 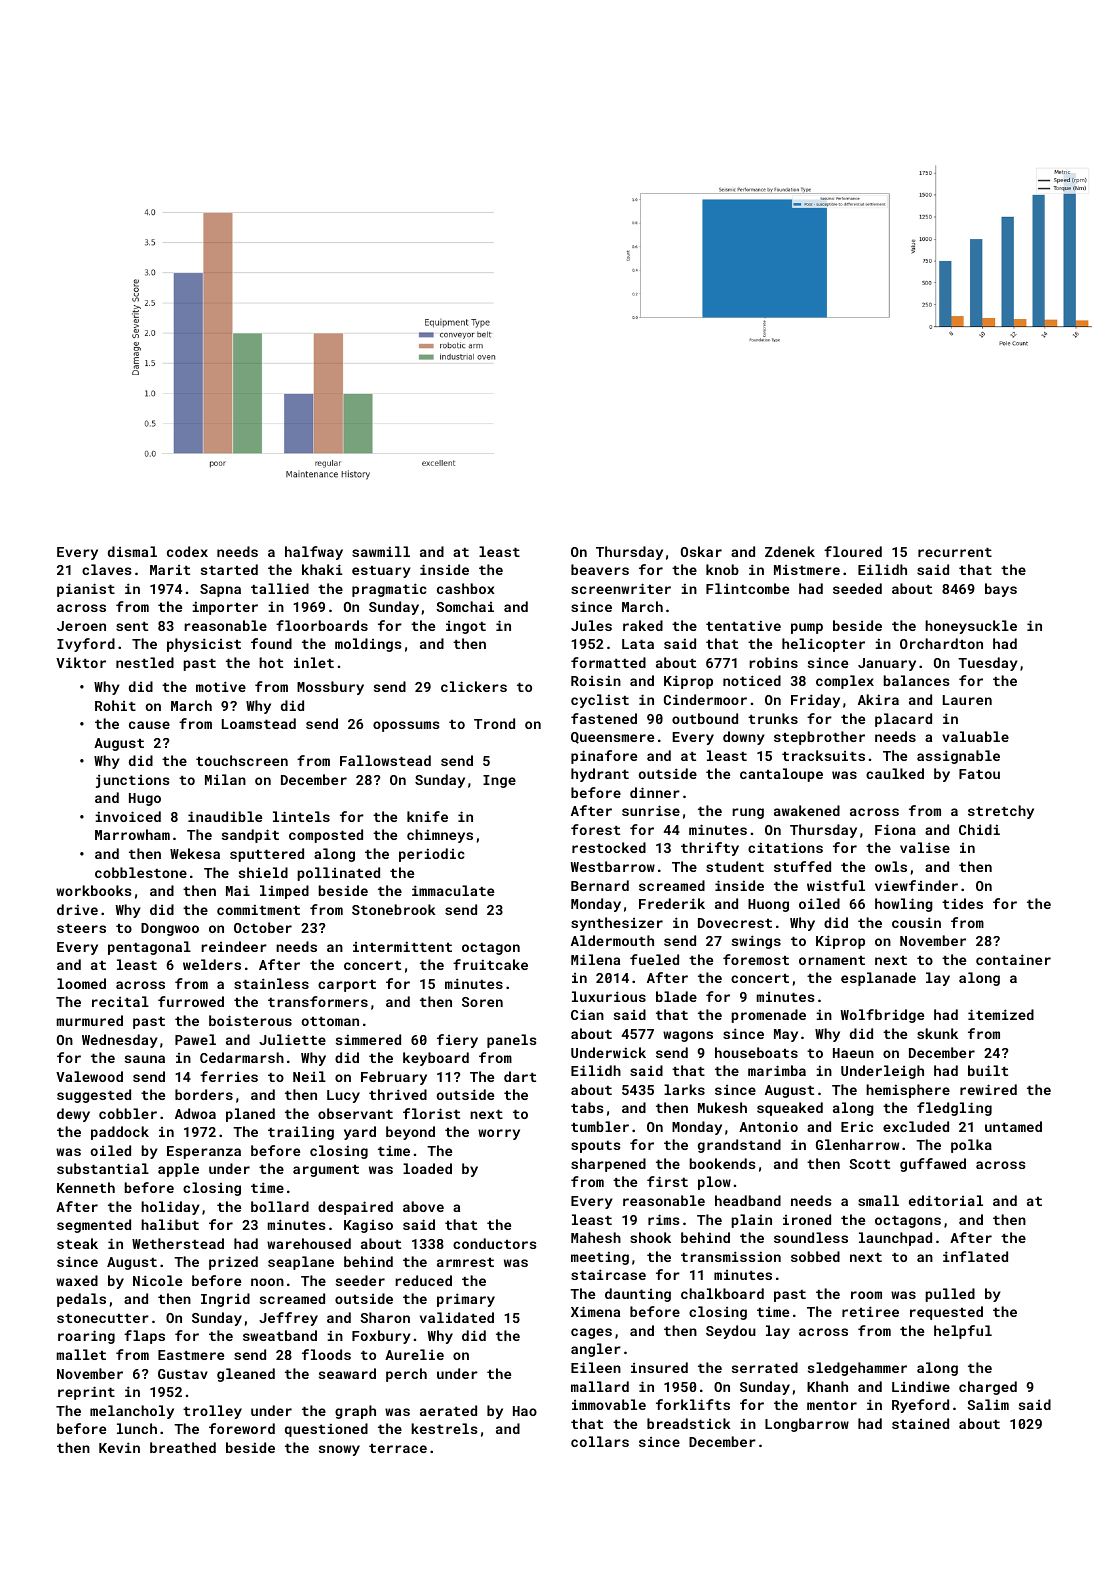 What do you see at coordinates (638, 1295) in the screenshot?
I see `daunting` at bounding box center [638, 1295].
